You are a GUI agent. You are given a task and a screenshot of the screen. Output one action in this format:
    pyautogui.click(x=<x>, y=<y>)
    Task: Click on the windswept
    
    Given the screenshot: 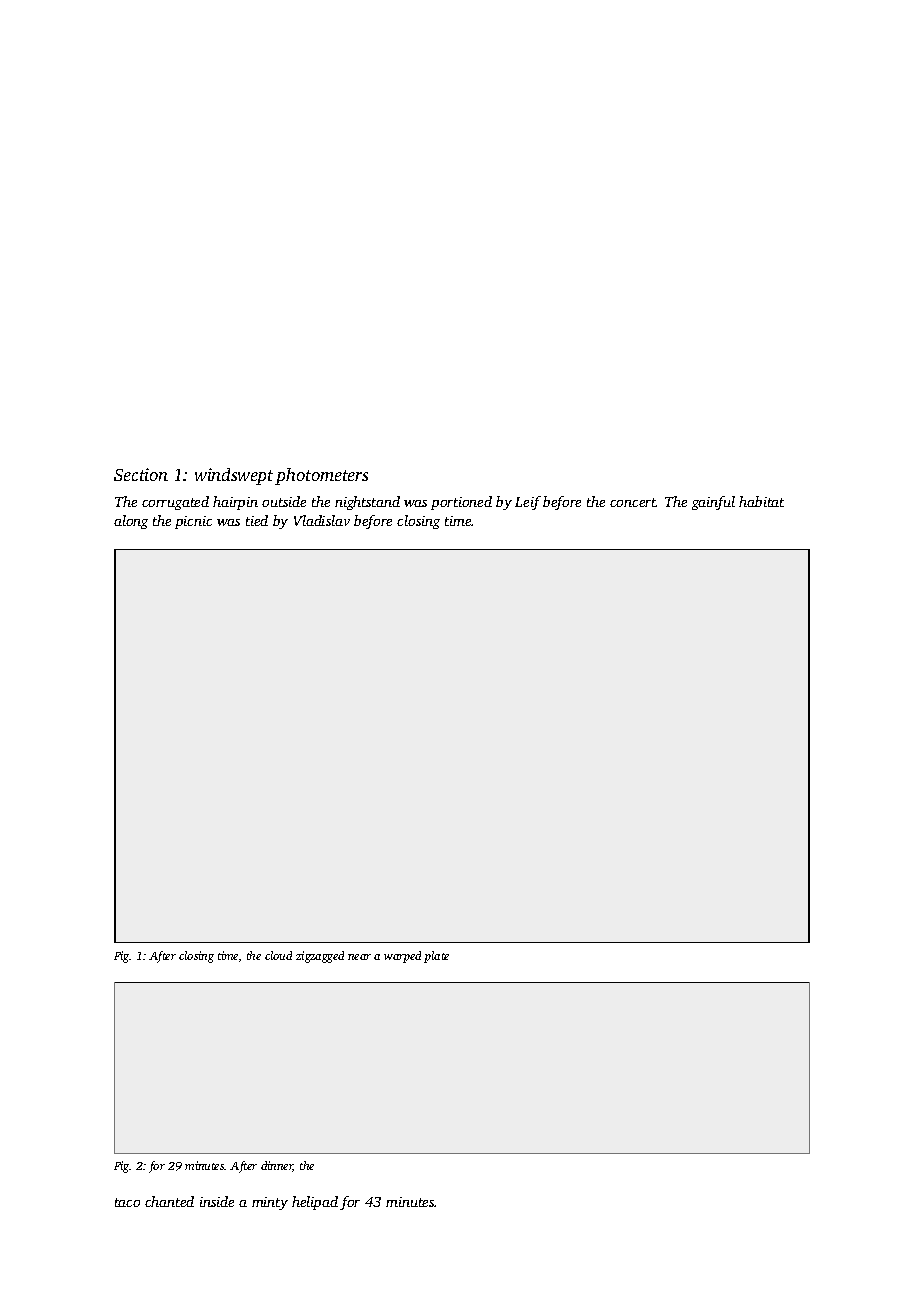 What is the action you would take?
    pyautogui.click(x=234, y=476)
